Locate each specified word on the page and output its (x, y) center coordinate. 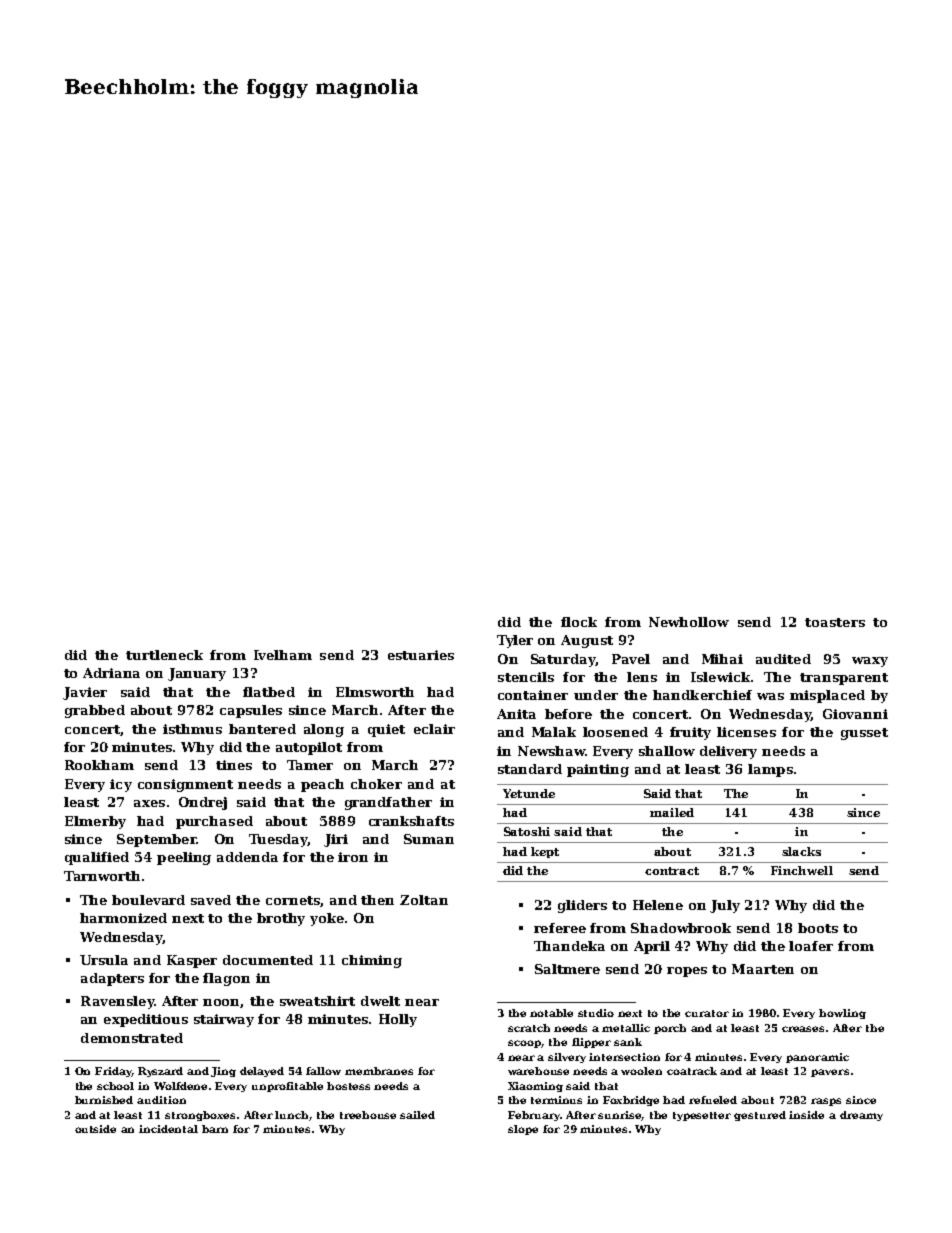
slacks (801, 851)
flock (579, 622)
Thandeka (569, 946)
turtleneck (164, 655)
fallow (323, 1071)
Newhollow (689, 622)
